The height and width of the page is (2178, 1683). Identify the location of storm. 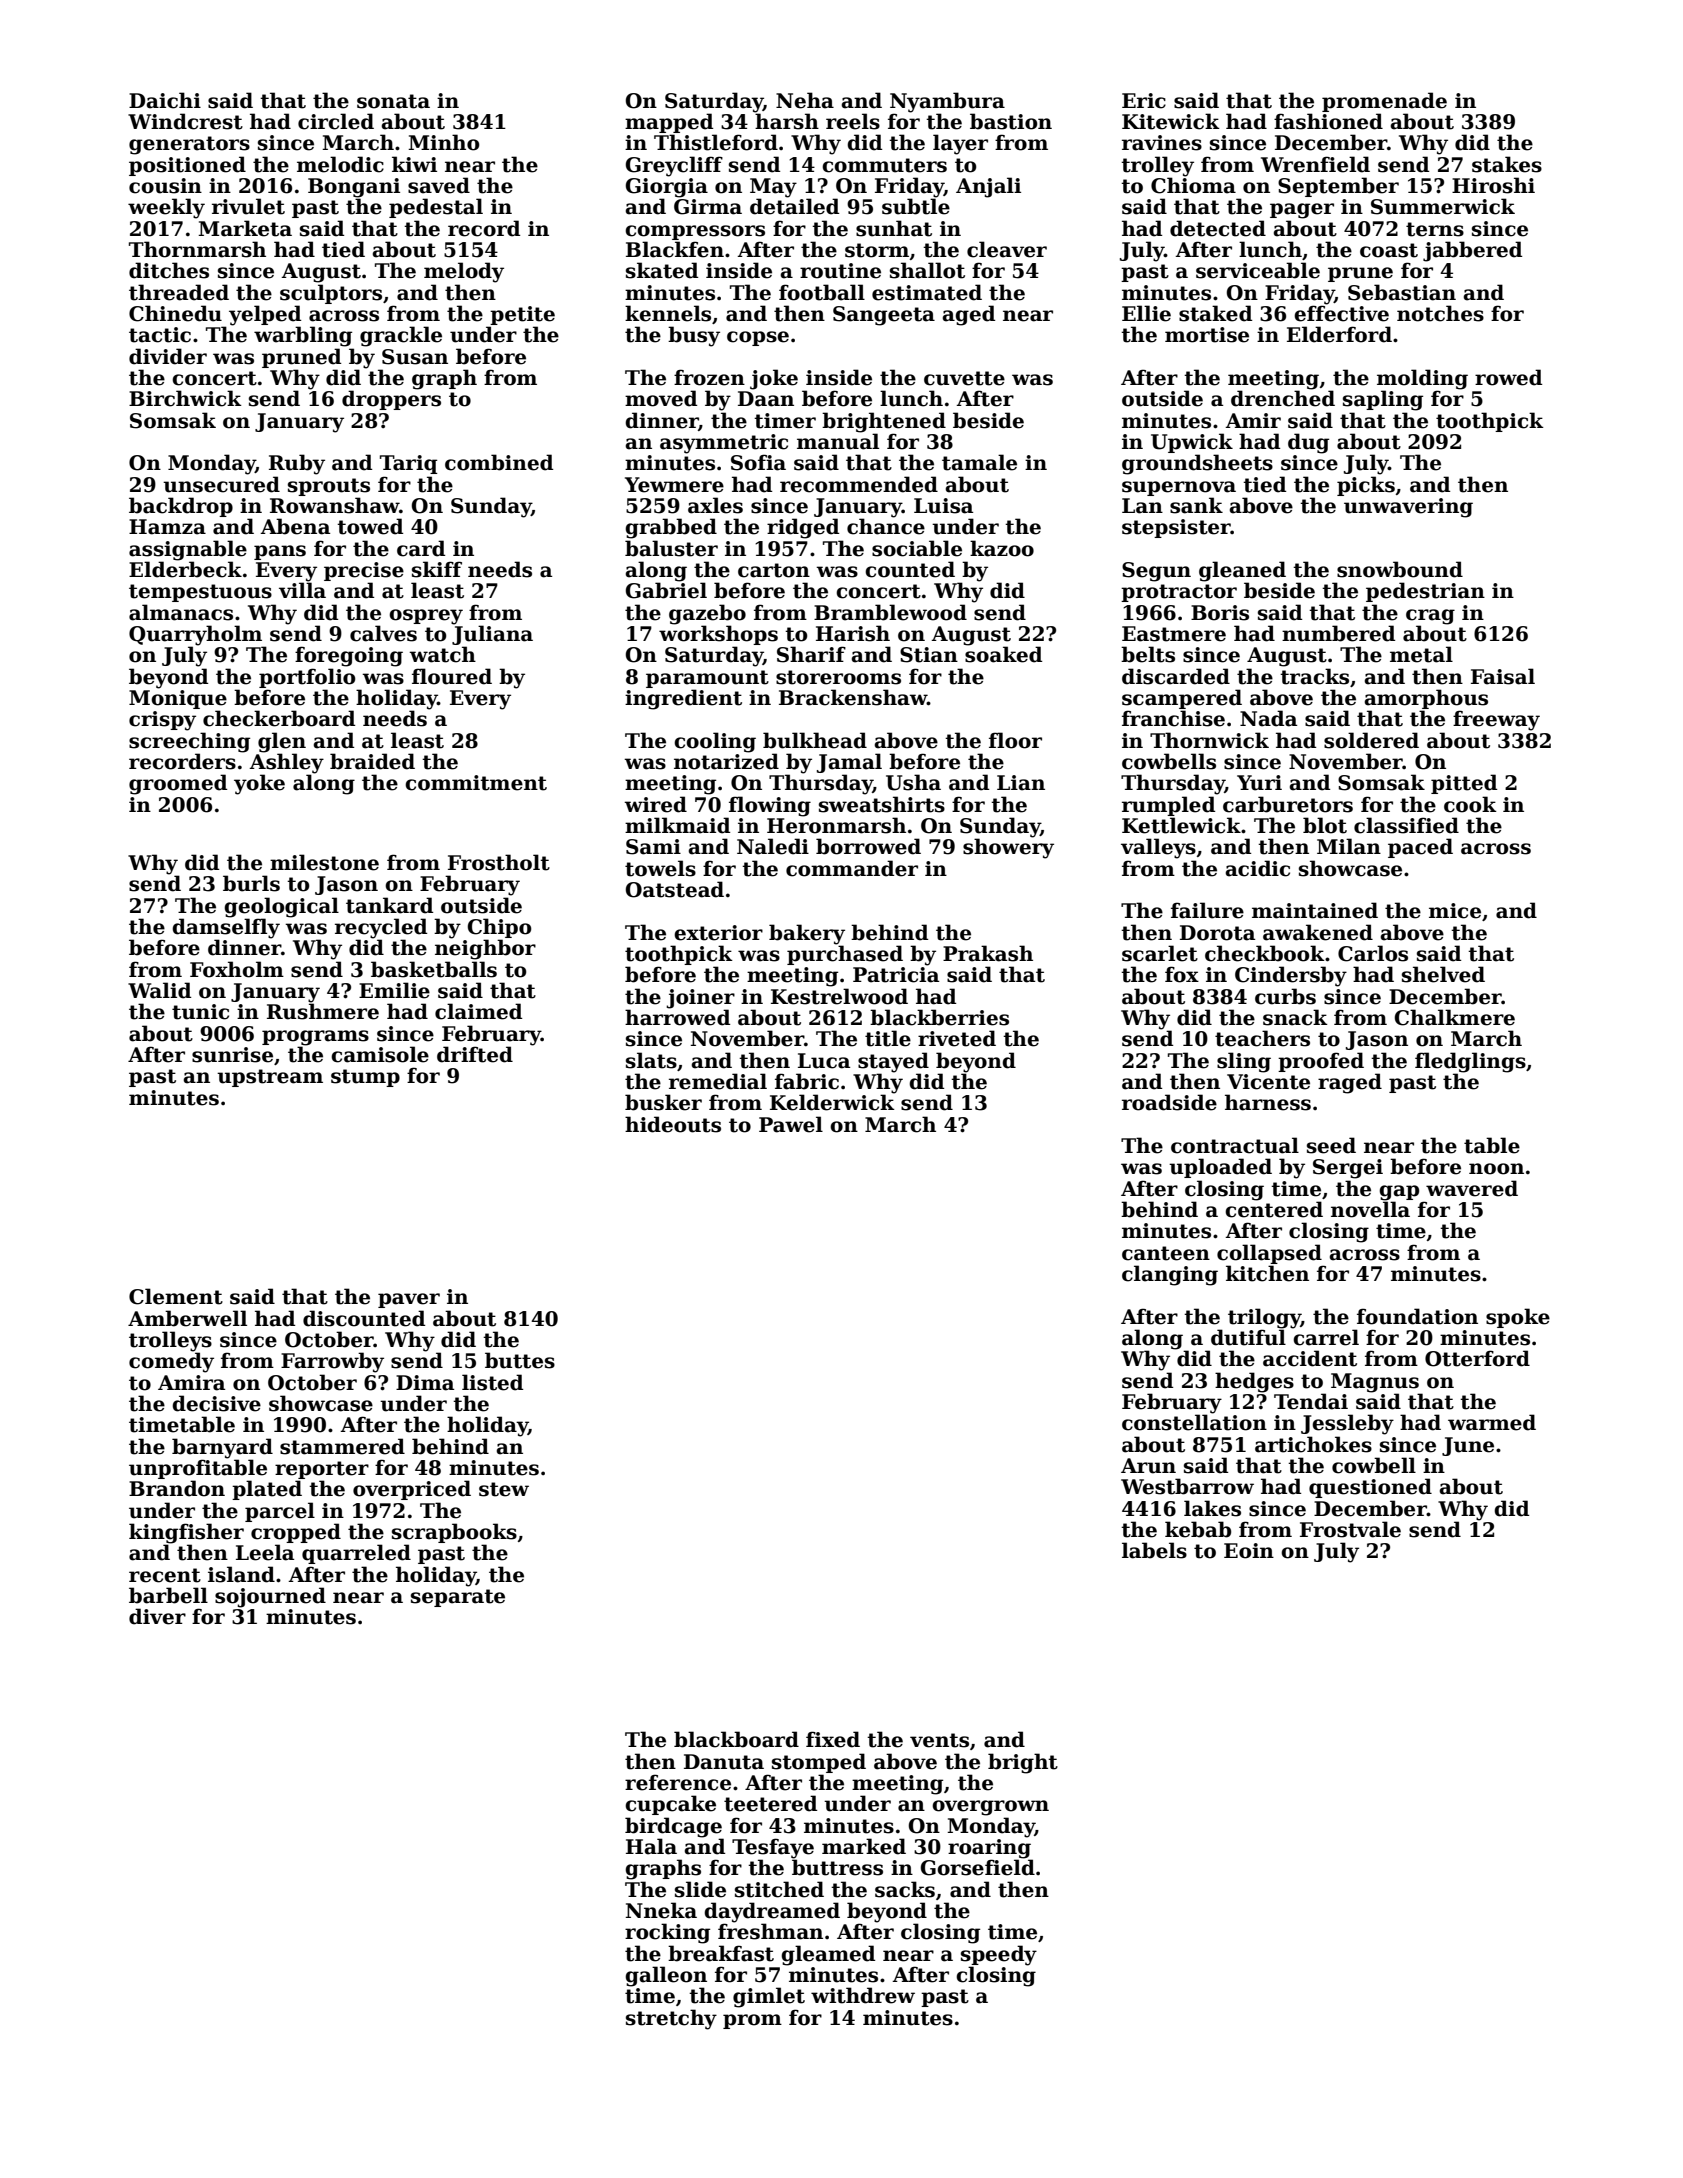
(877, 250).
